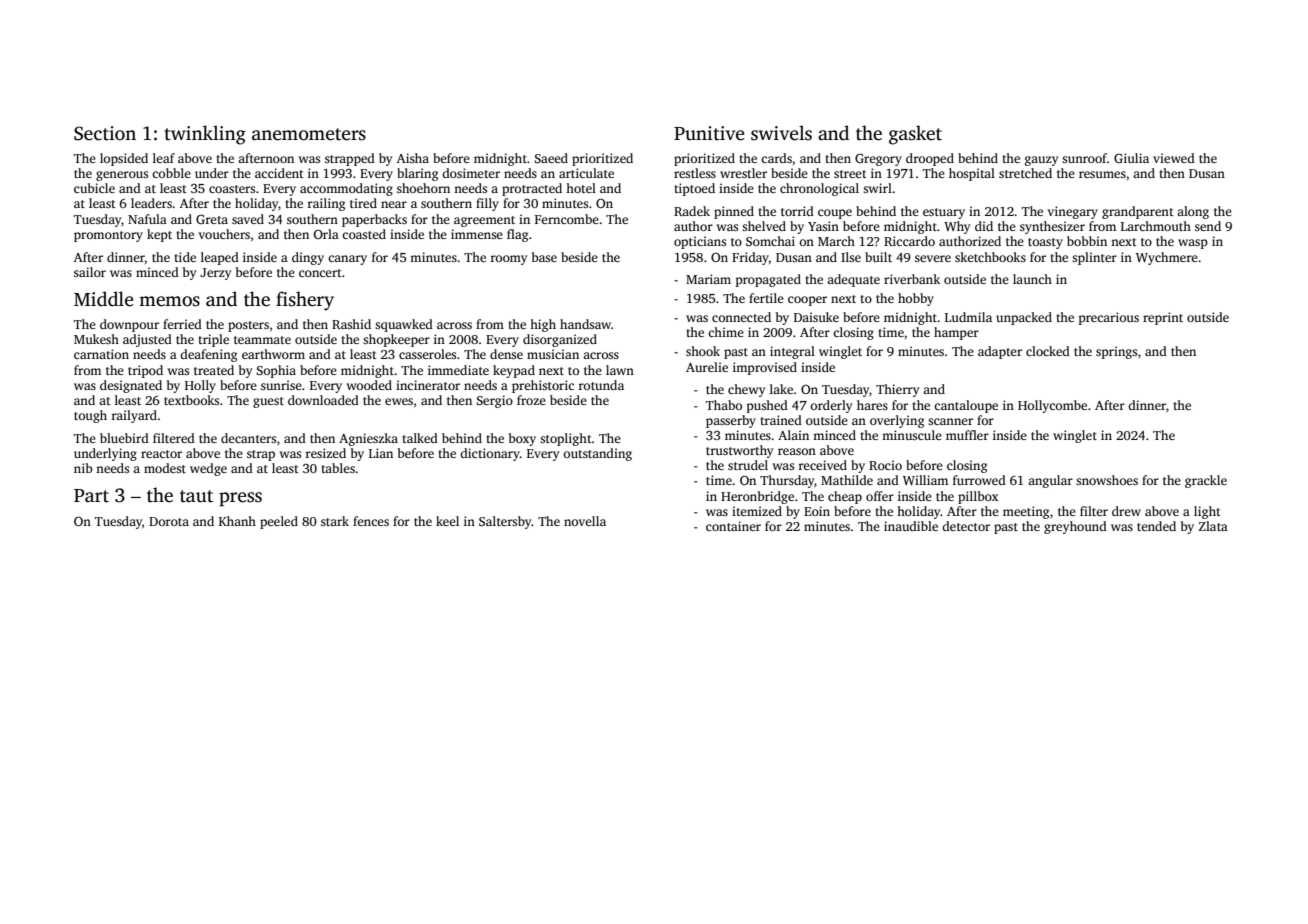  Describe the element at coordinates (1116, 352) in the screenshot. I see `springs` at that location.
